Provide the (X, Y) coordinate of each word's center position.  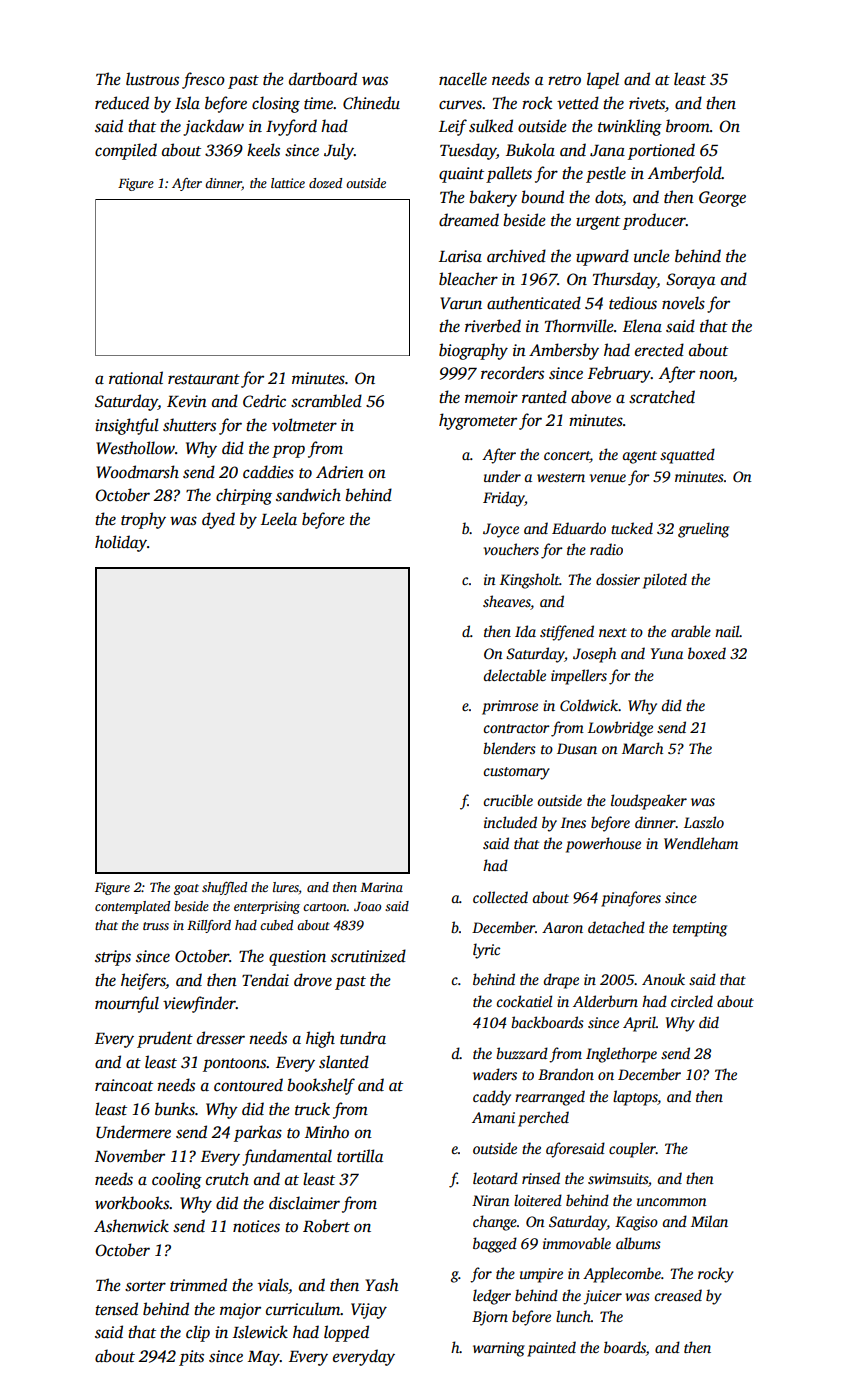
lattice (288, 183)
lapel (603, 80)
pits (191, 1358)
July (339, 151)
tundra (363, 1037)
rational (136, 378)
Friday (504, 499)
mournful (127, 1004)
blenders (509, 748)
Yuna (667, 653)
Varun (461, 303)
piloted (665, 581)
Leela (279, 518)
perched (543, 1119)
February (619, 374)
